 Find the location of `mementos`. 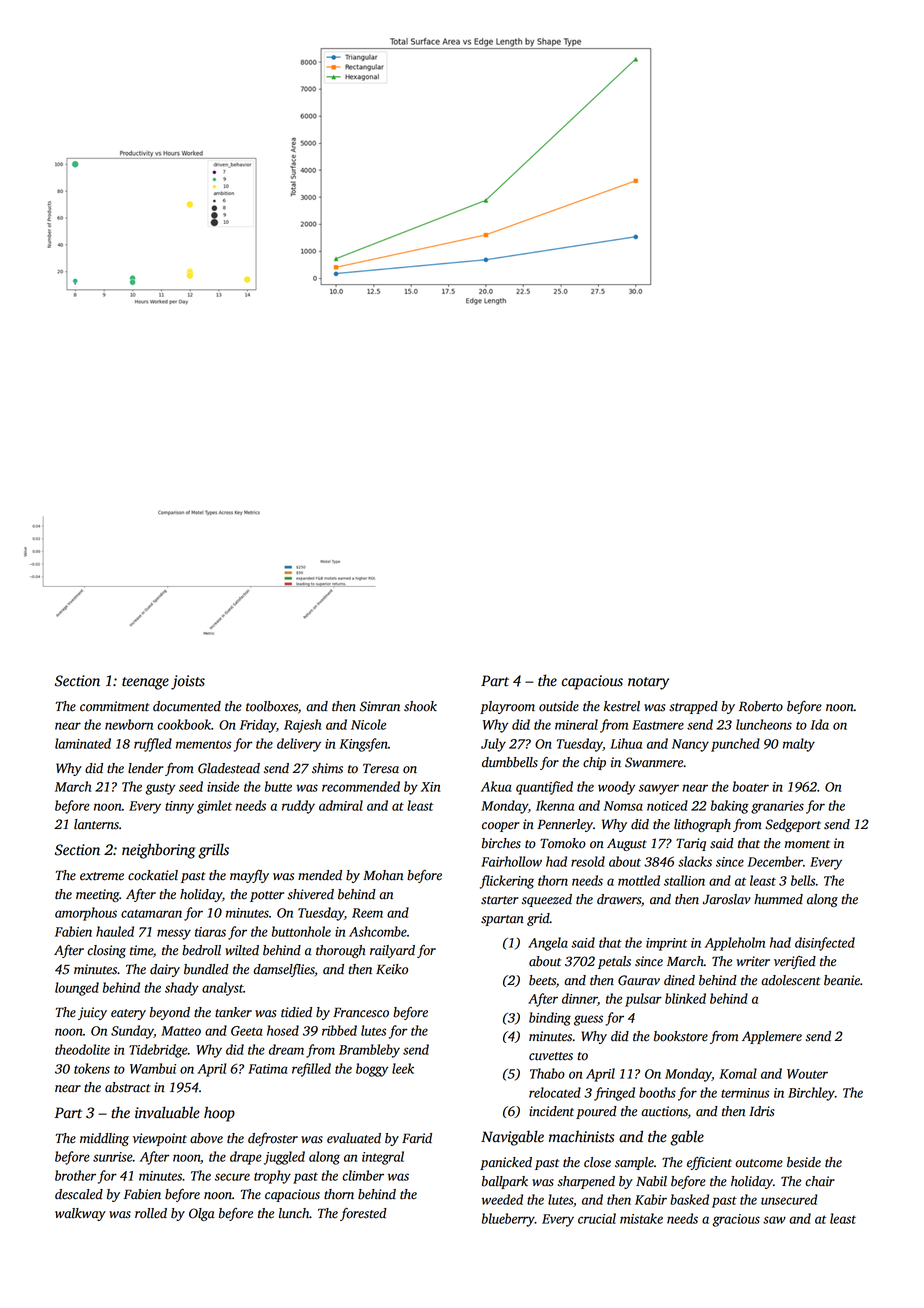

mementos is located at coordinates (203, 744).
